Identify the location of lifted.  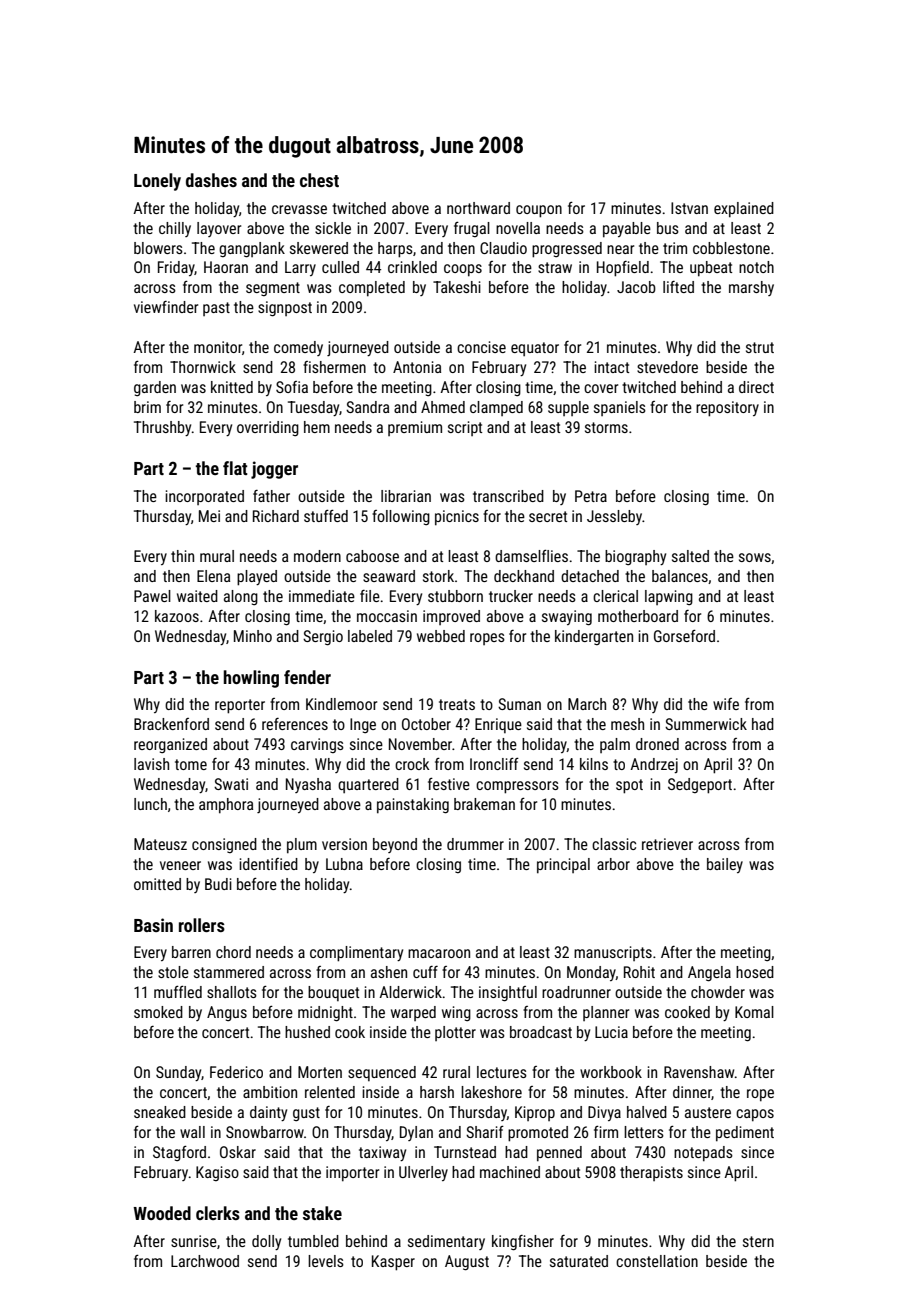
(678, 287).
